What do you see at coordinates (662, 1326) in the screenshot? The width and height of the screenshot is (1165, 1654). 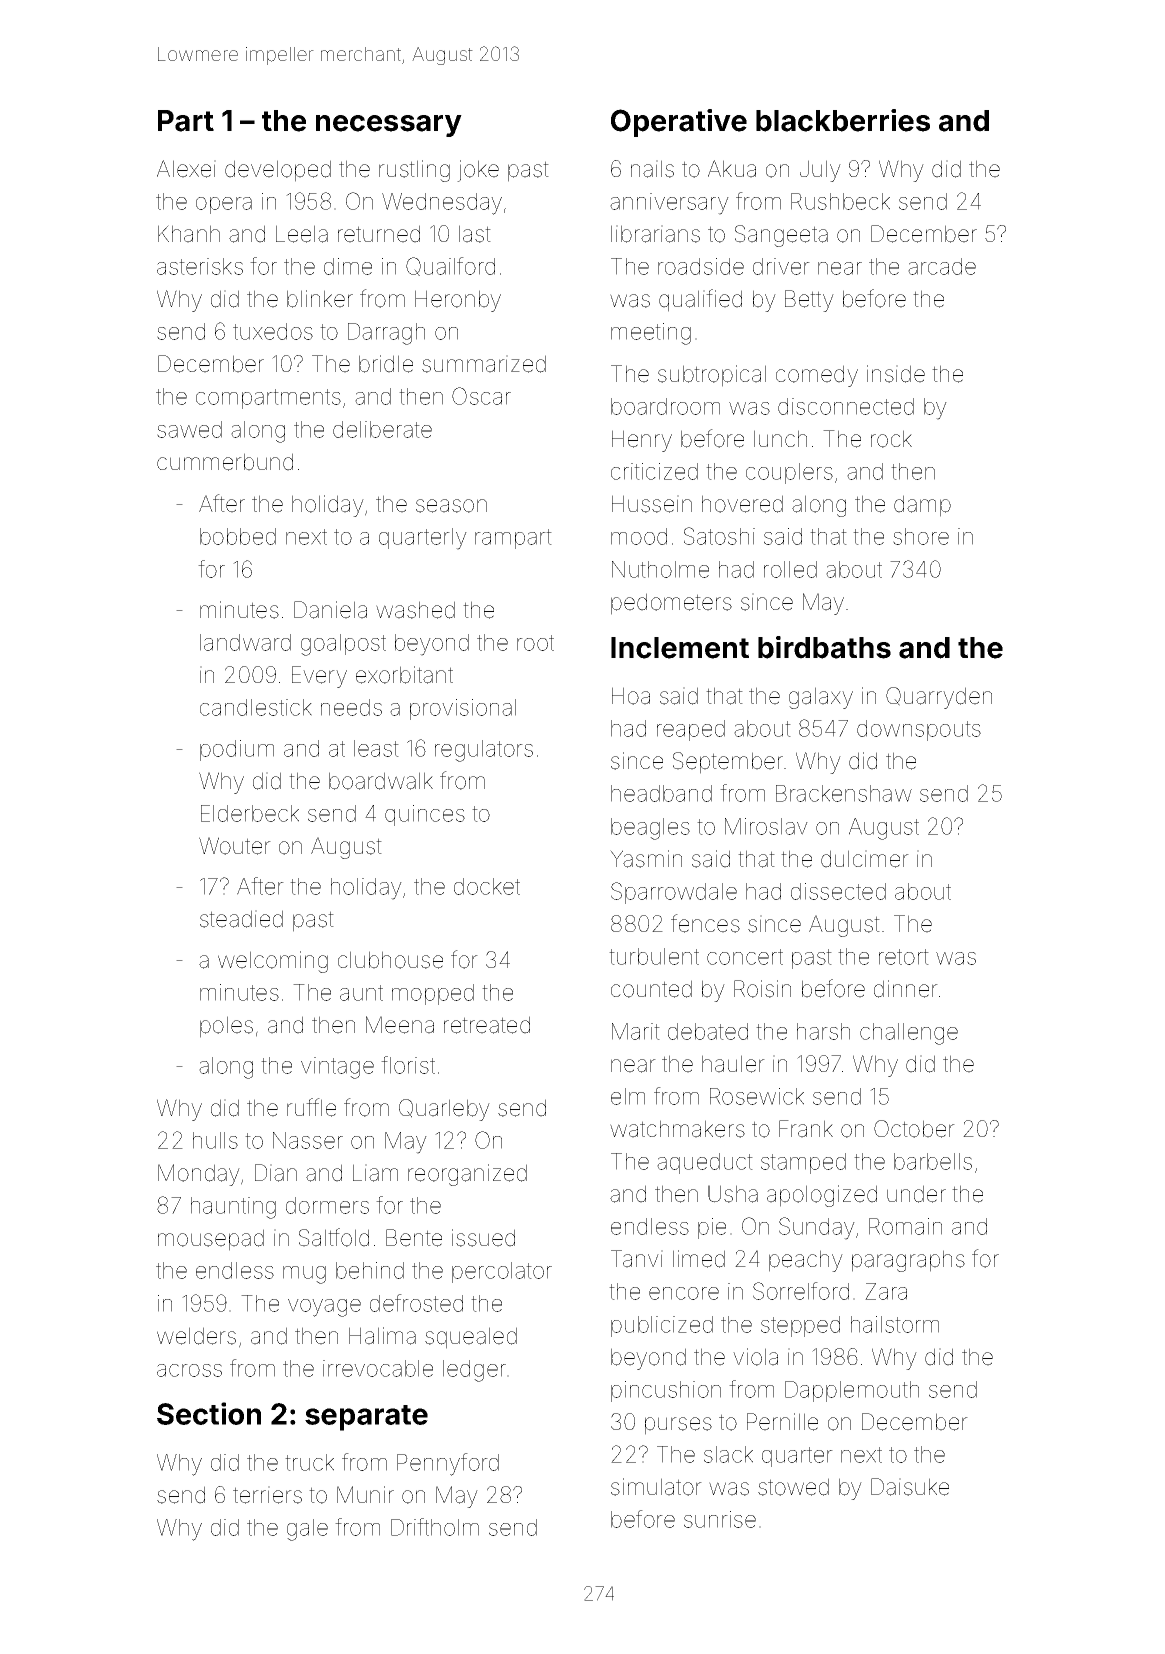 I see `publicized` at bounding box center [662, 1326].
